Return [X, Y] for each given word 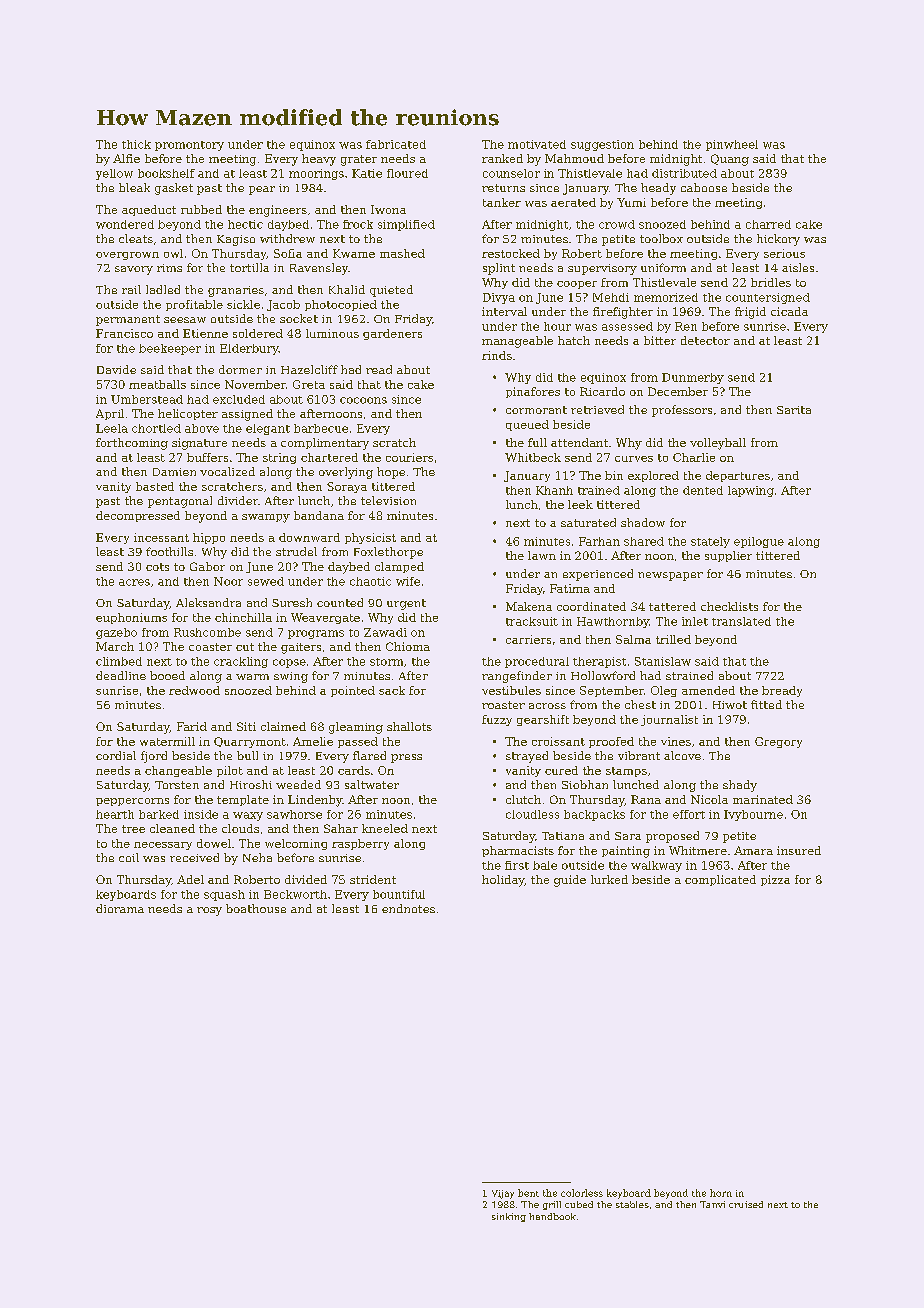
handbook [552, 1216]
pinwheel [732, 145]
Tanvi [712, 1204]
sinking [509, 1217]
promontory [189, 146]
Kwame [354, 253]
